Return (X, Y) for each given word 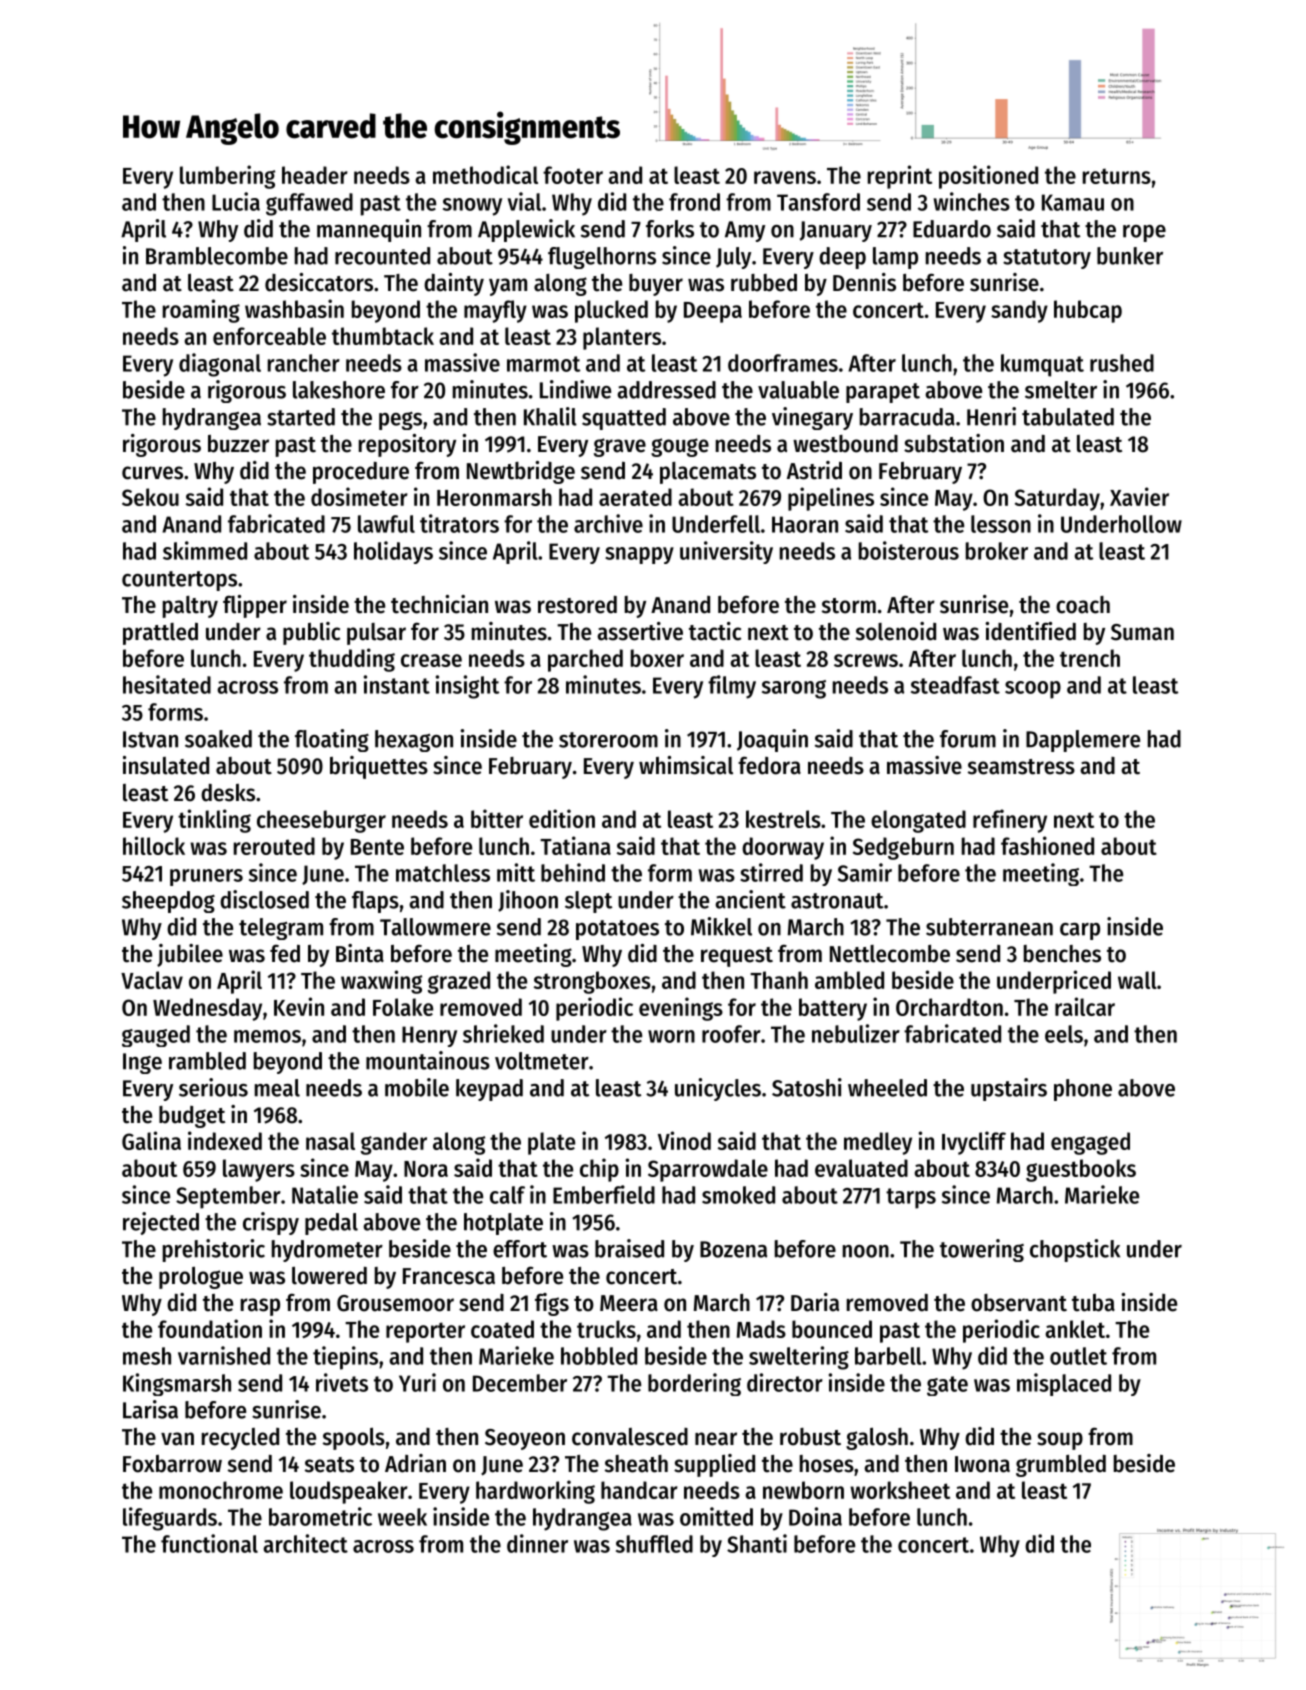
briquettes (379, 767)
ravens (785, 177)
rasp (260, 1307)
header (315, 175)
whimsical (686, 765)
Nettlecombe (890, 954)
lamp (895, 258)
